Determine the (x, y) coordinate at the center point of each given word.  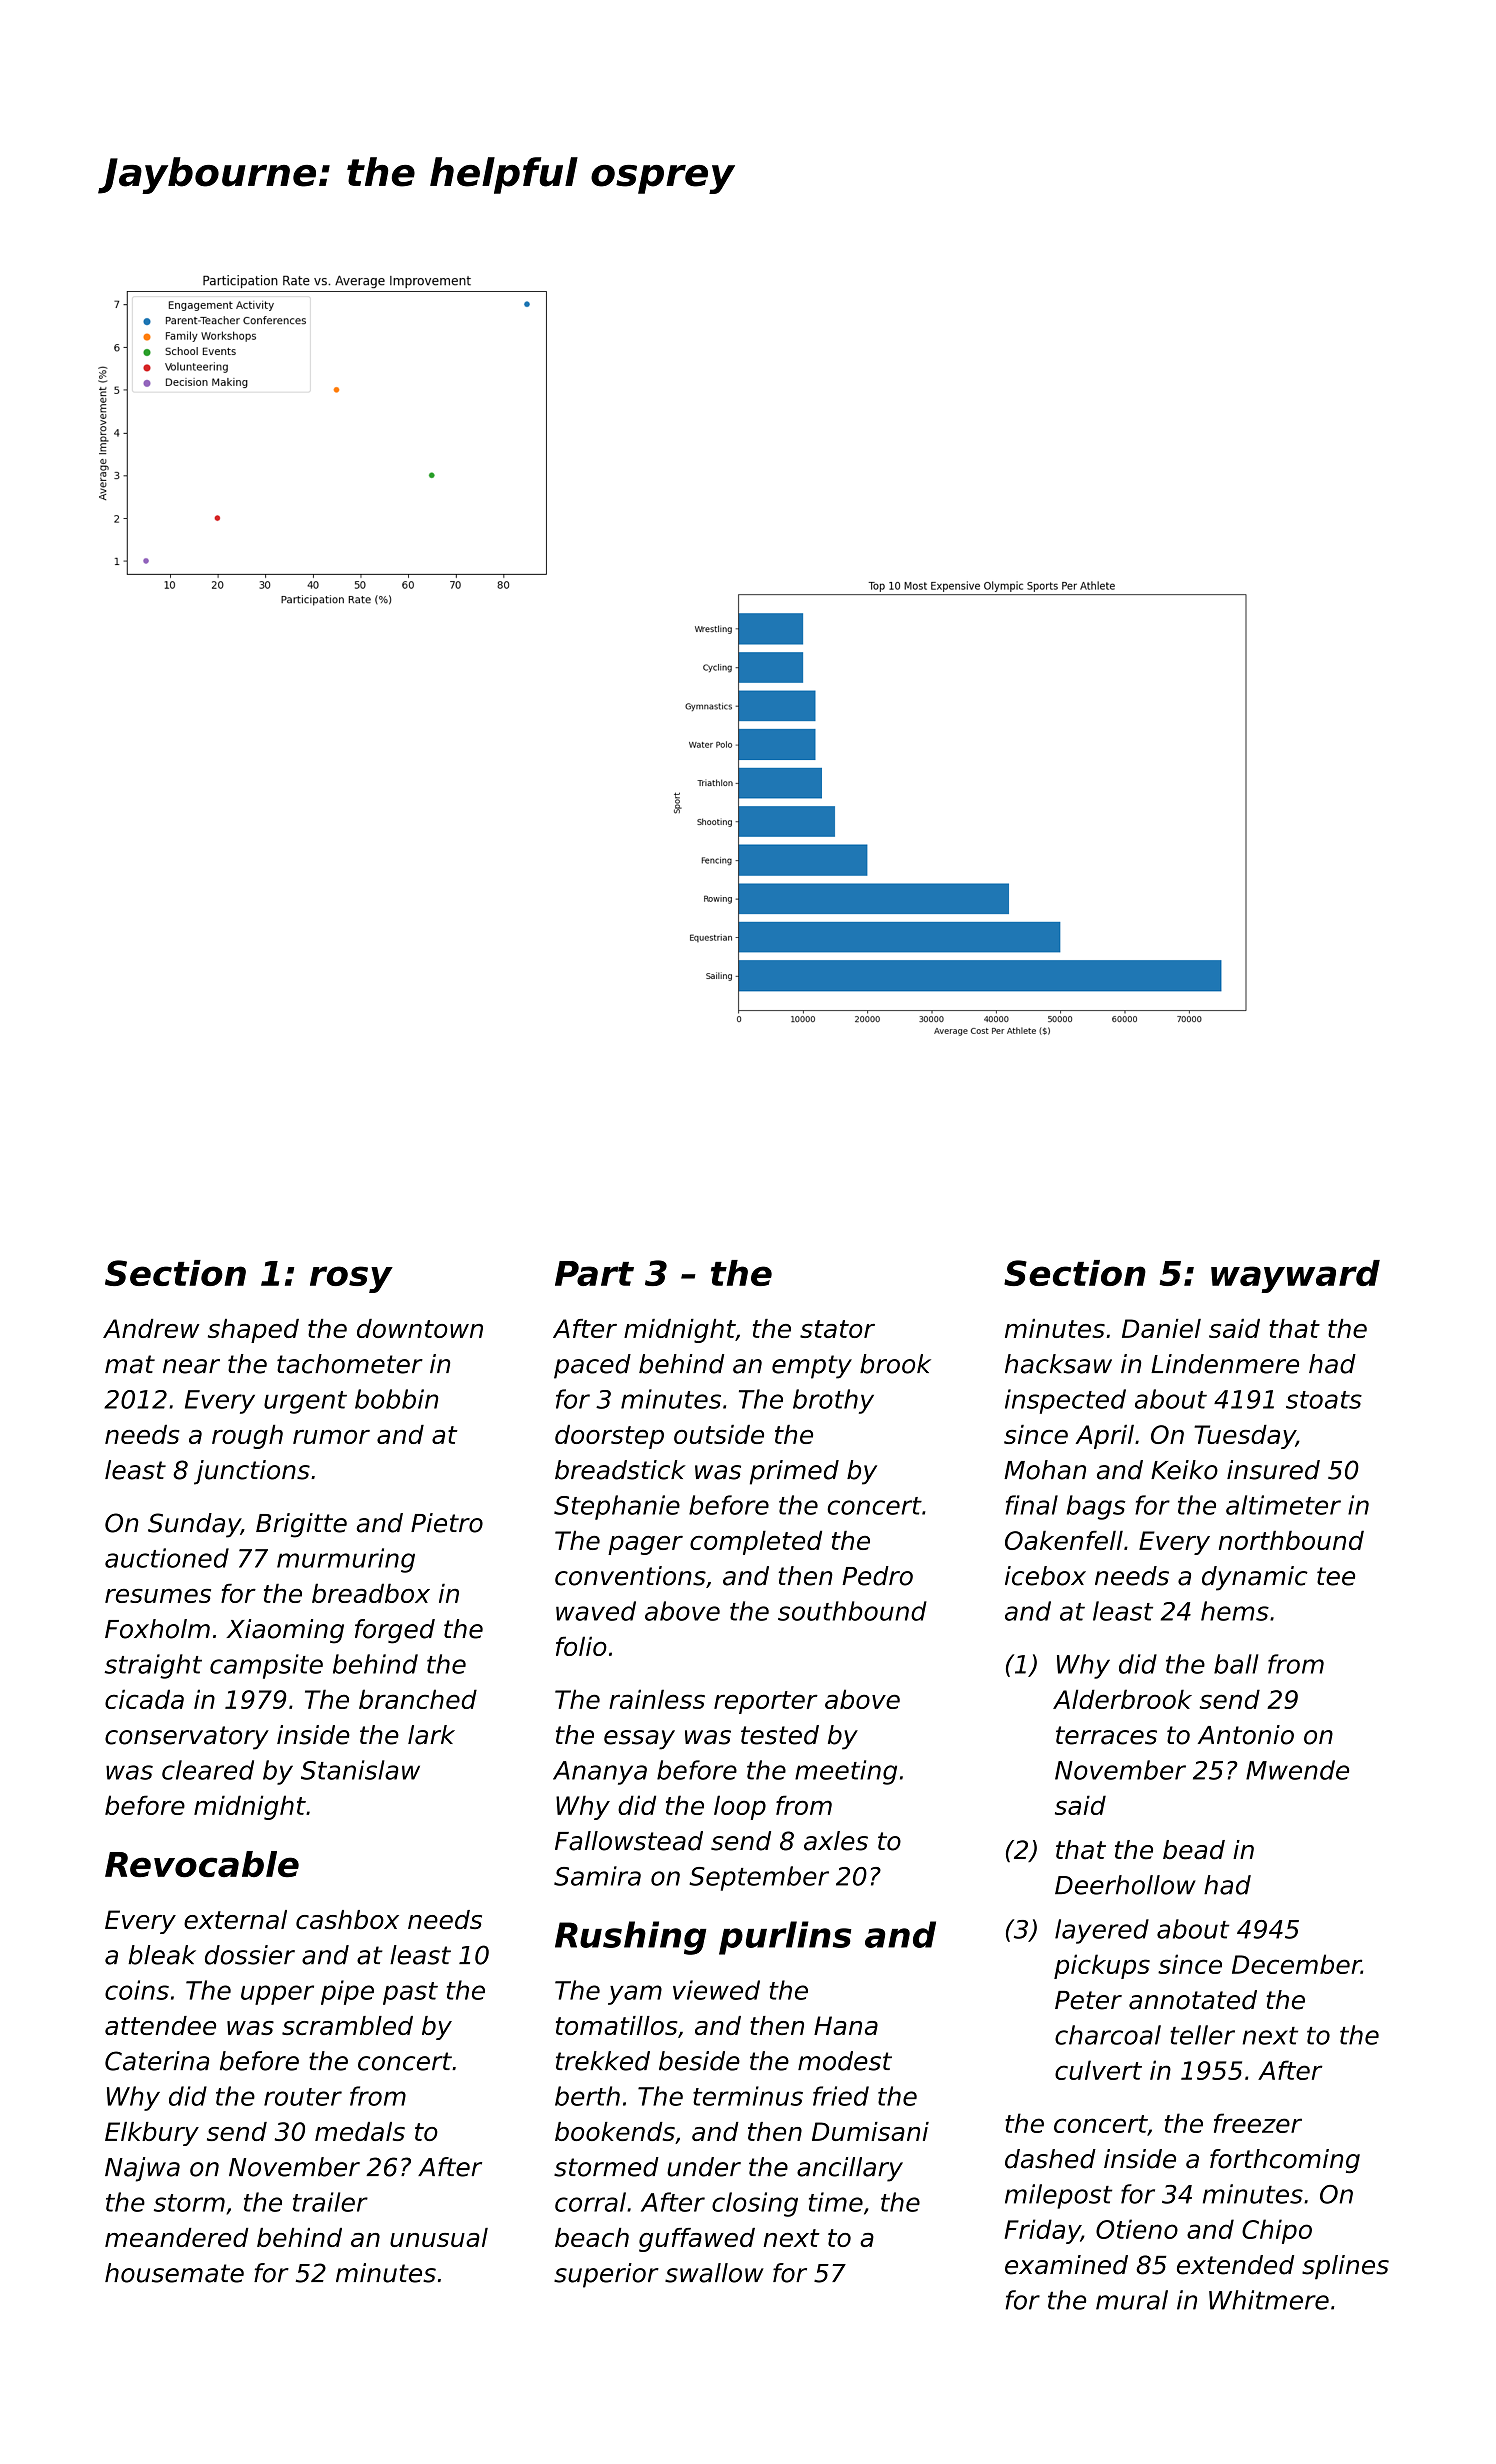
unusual (439, 2237)
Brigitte (301, 1525)
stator (837, 1329)
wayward (1295, 1276)
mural (1132, 2300)
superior (606, 2275)
